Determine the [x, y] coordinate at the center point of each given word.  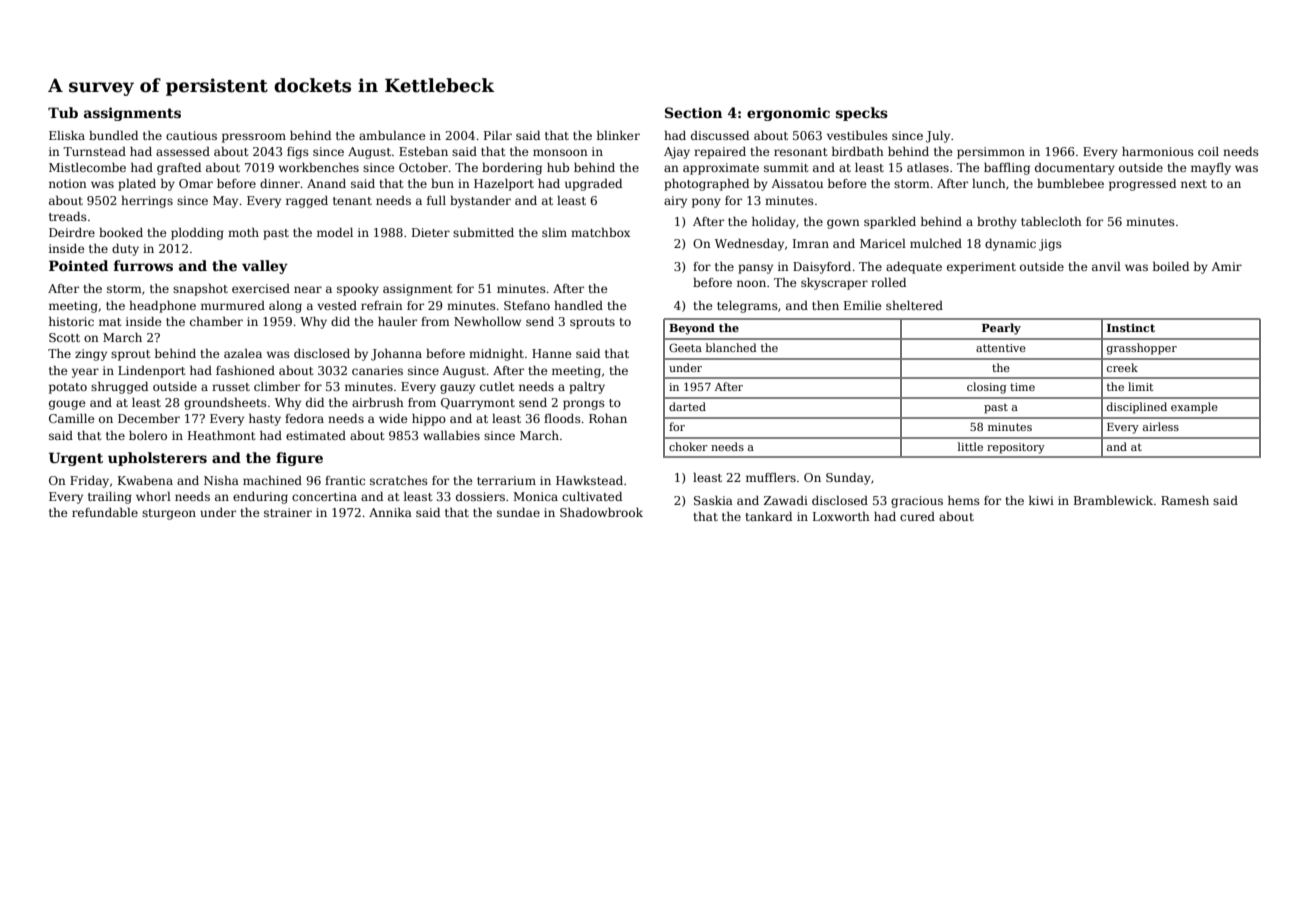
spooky [358, 290]
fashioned [245, 370]
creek [1122, 367]
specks [862, 114]
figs [298, 153]
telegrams [747, 307]
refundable [105, 512]
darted [687, 406]
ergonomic [788, 114]
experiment [981, 268]
